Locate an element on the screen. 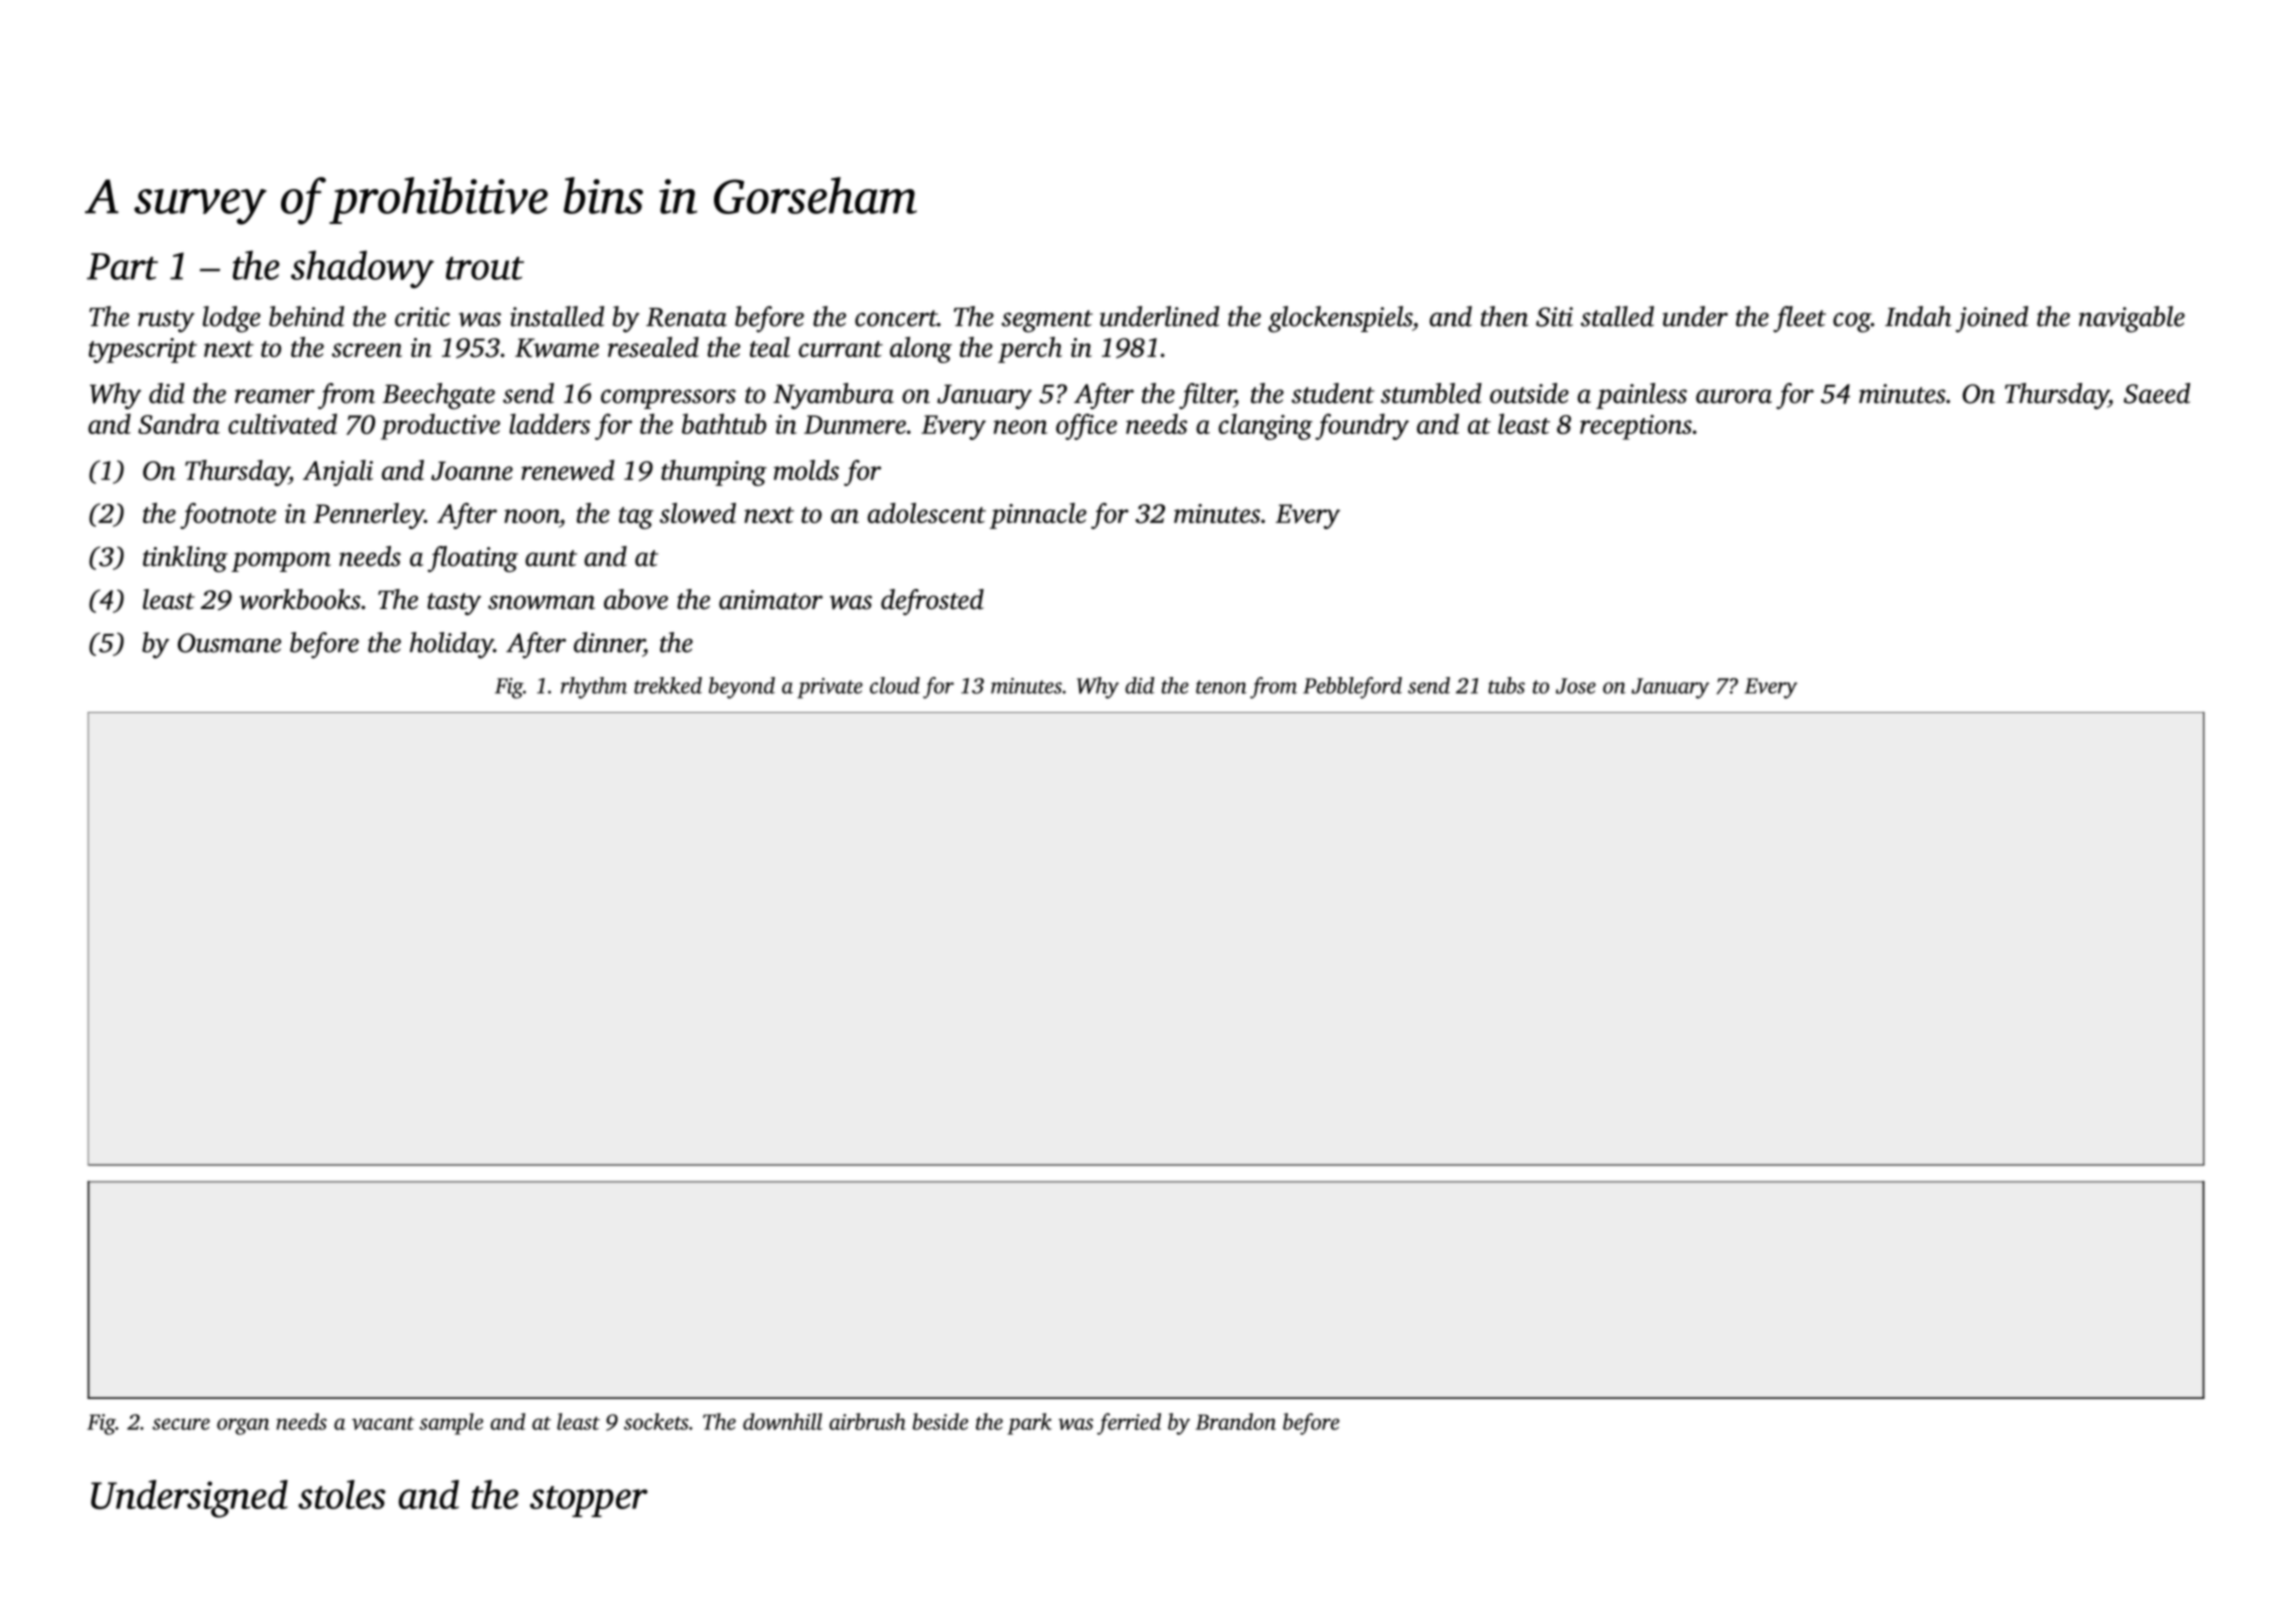 This screenshot has width=2292, height=1620. tenon is located at coordinates (1221, 687).
